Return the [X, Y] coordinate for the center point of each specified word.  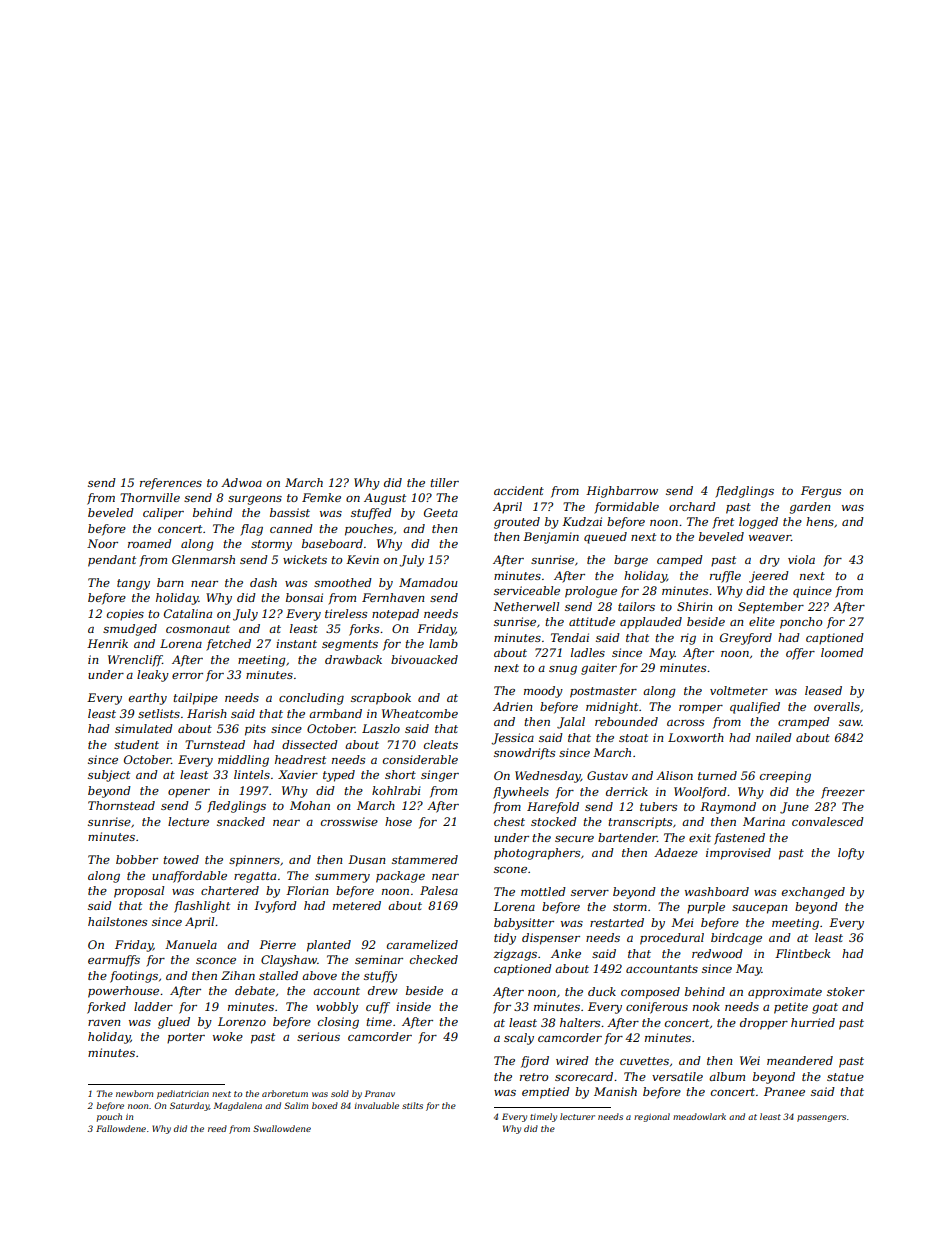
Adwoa [241, 482]
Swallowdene [282, 1128]
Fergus [821, 492]
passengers [821, 1118]
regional [652, 1117]
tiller [444, 482]
